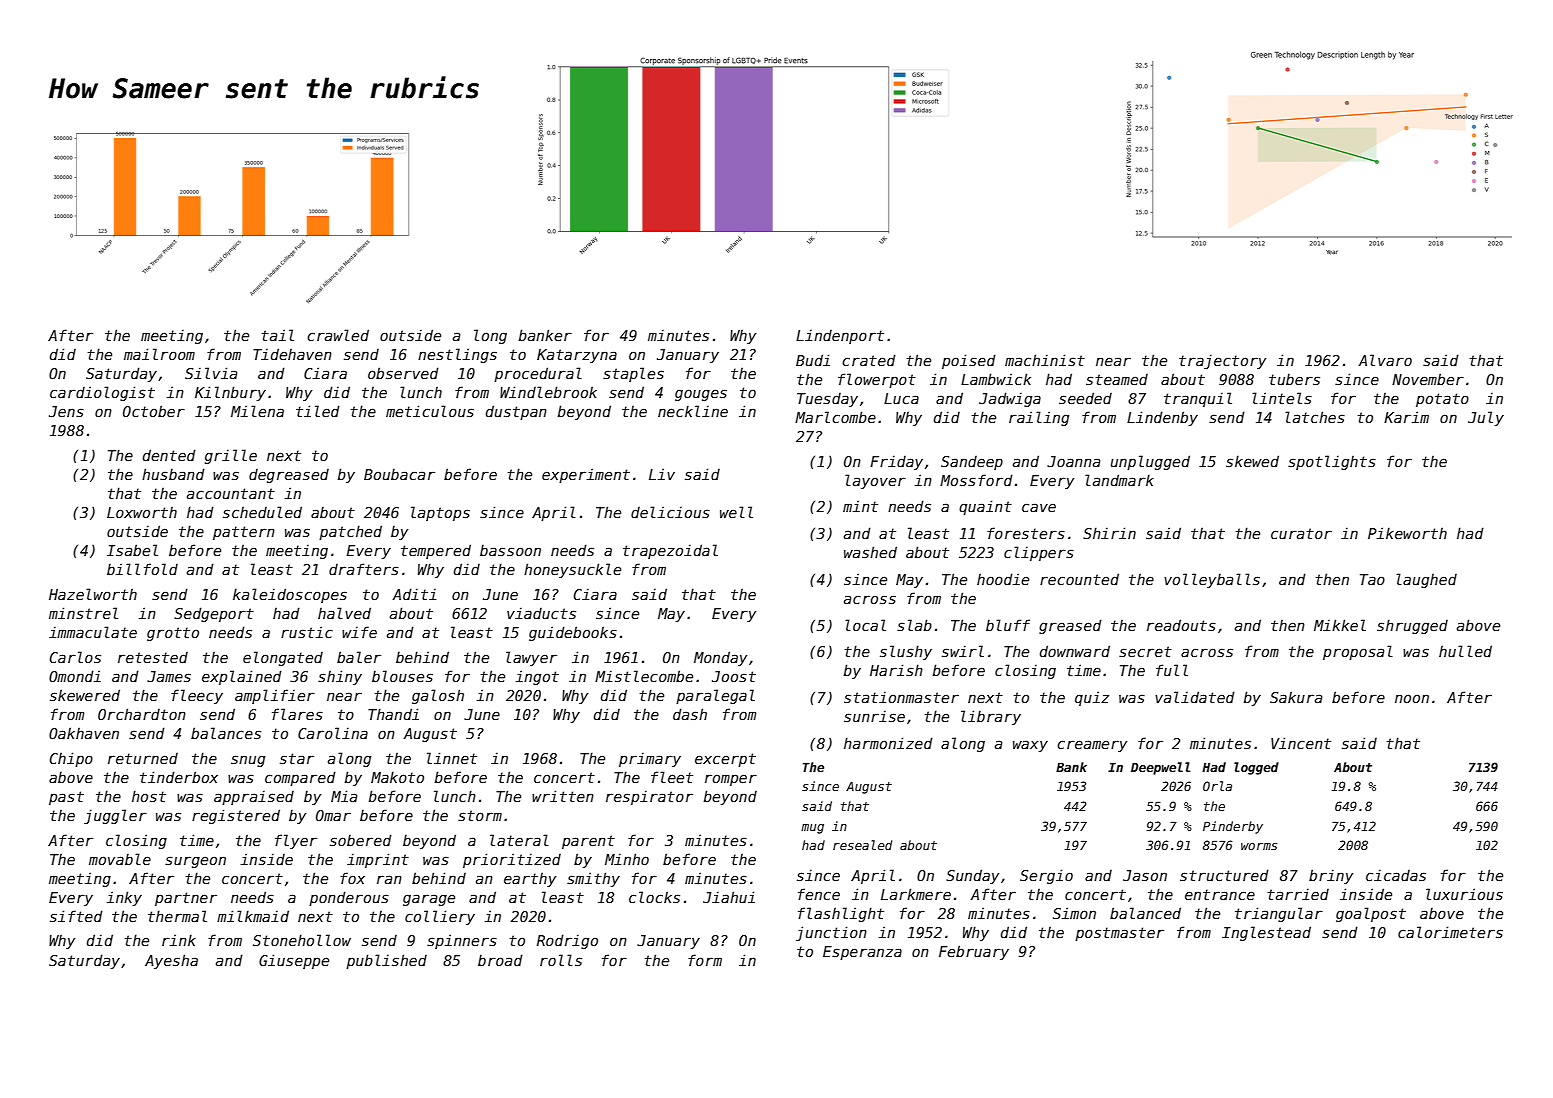 Image resolution: width=1553 pixels, height=1098 pixels. I want to click on respirator, so click(649, 798).
